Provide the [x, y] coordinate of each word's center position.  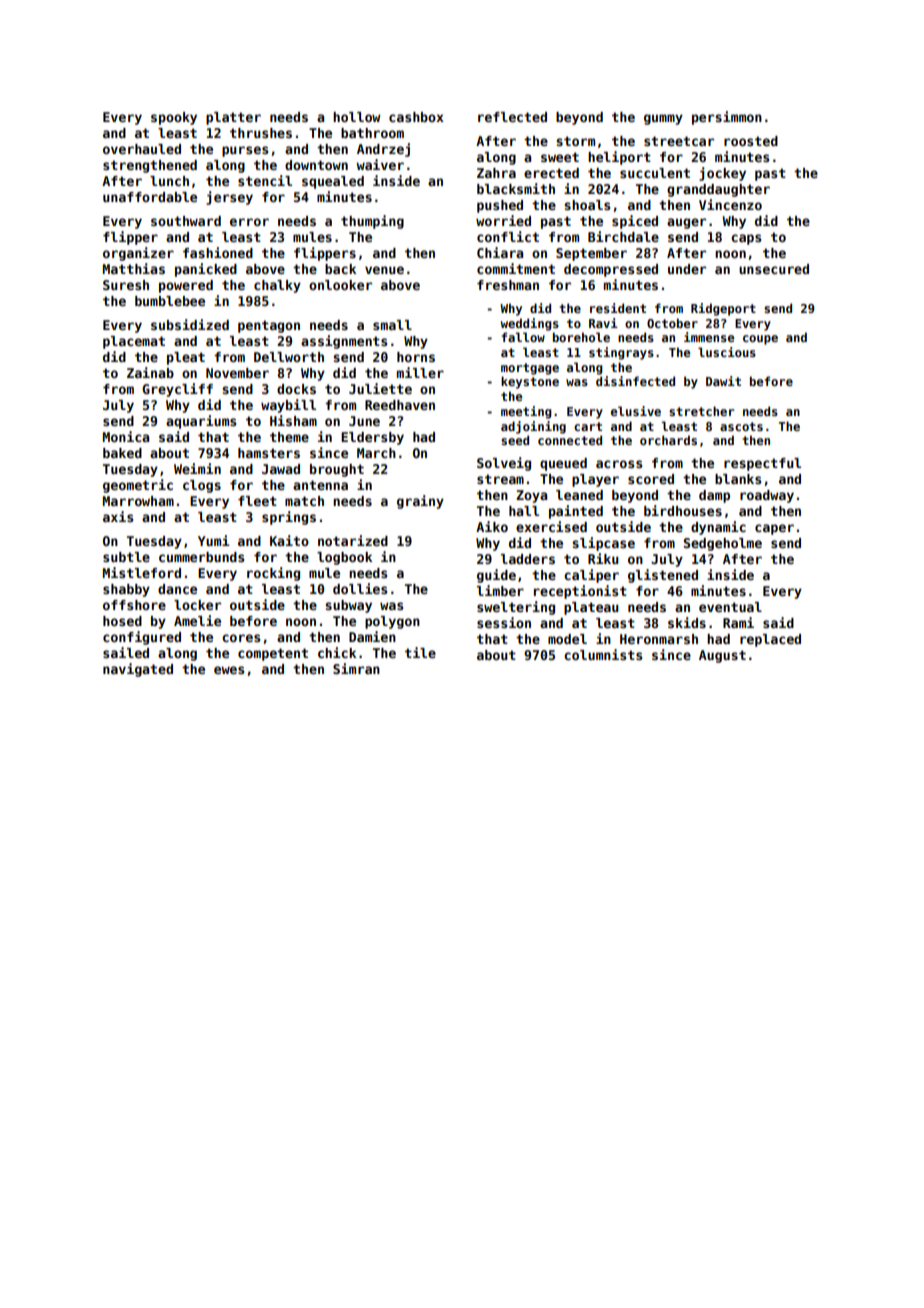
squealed [333, 182]
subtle [126, 557]
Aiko [492, 526]
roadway [767, 496]
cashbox [416, 117]
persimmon [727, 118]
